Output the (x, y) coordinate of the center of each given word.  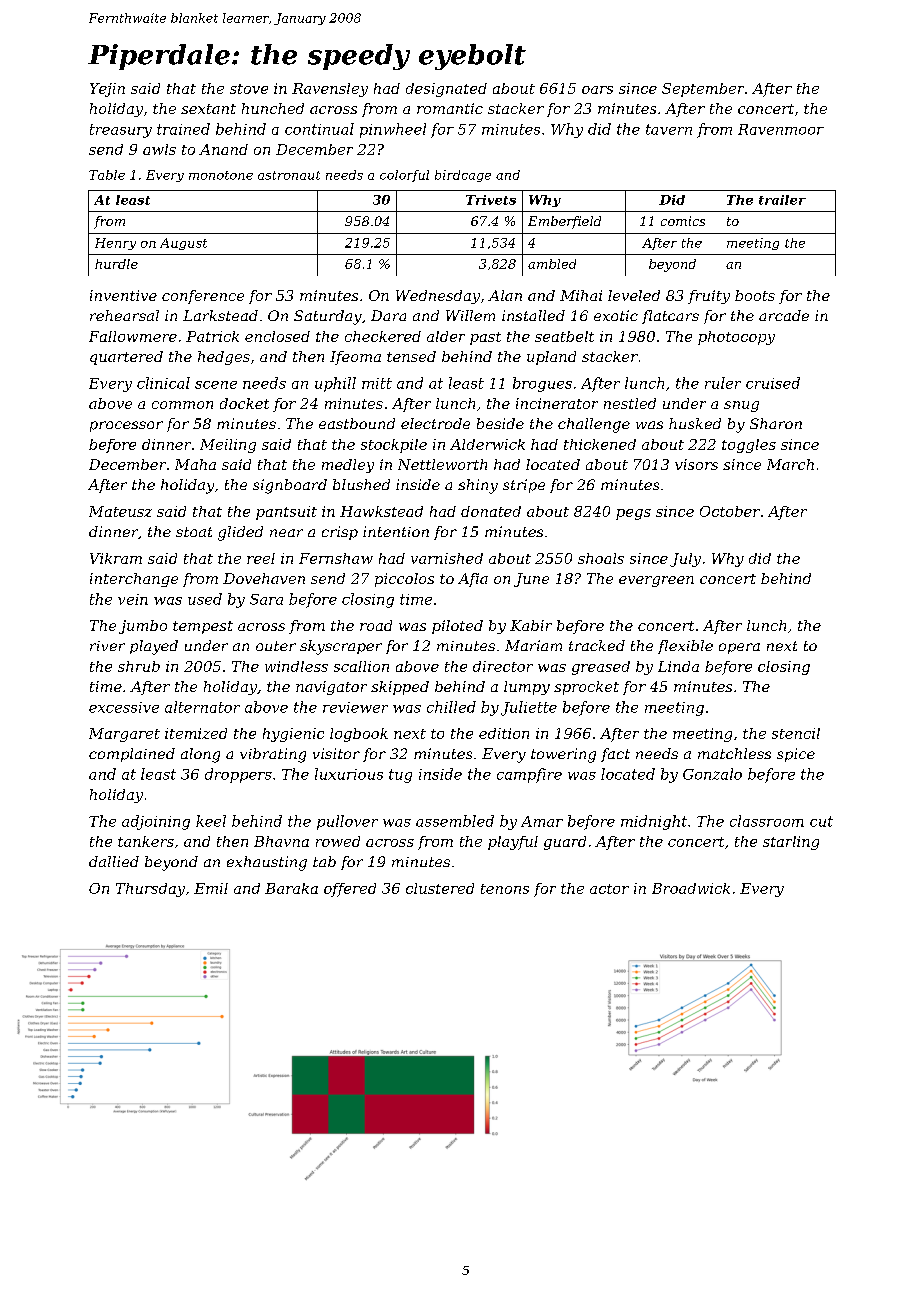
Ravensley (330, 90)
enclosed (277, 336)
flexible (685, 647)
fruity (709, 297)
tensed (411, 356)
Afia (473, 580)
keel (211, 821)
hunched (273, 108)
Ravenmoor (781, 129)
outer (276, 646)
